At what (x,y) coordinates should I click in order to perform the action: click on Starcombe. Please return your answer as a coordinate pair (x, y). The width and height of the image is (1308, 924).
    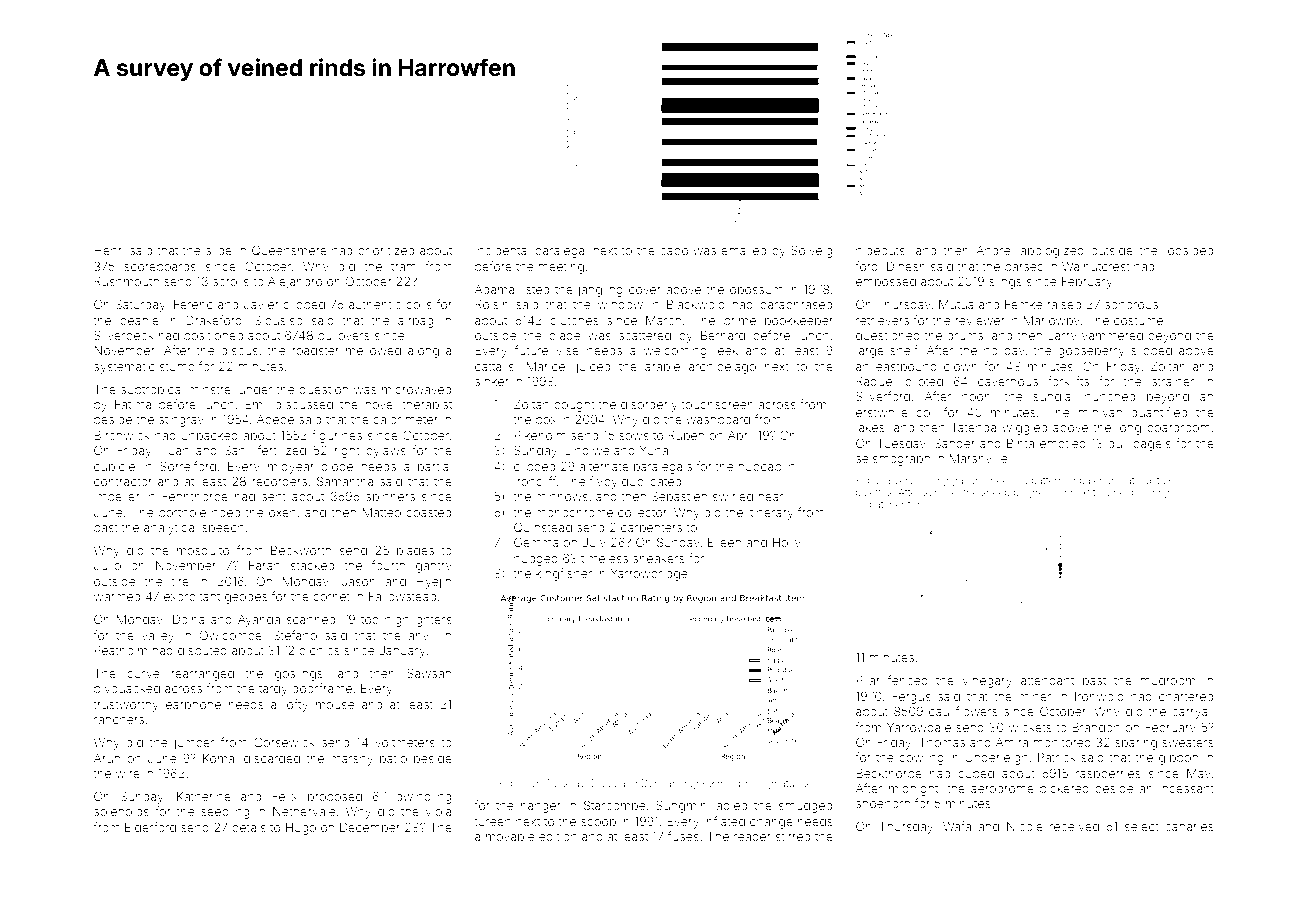
    Looking at the image, I should click on (615, 805).
